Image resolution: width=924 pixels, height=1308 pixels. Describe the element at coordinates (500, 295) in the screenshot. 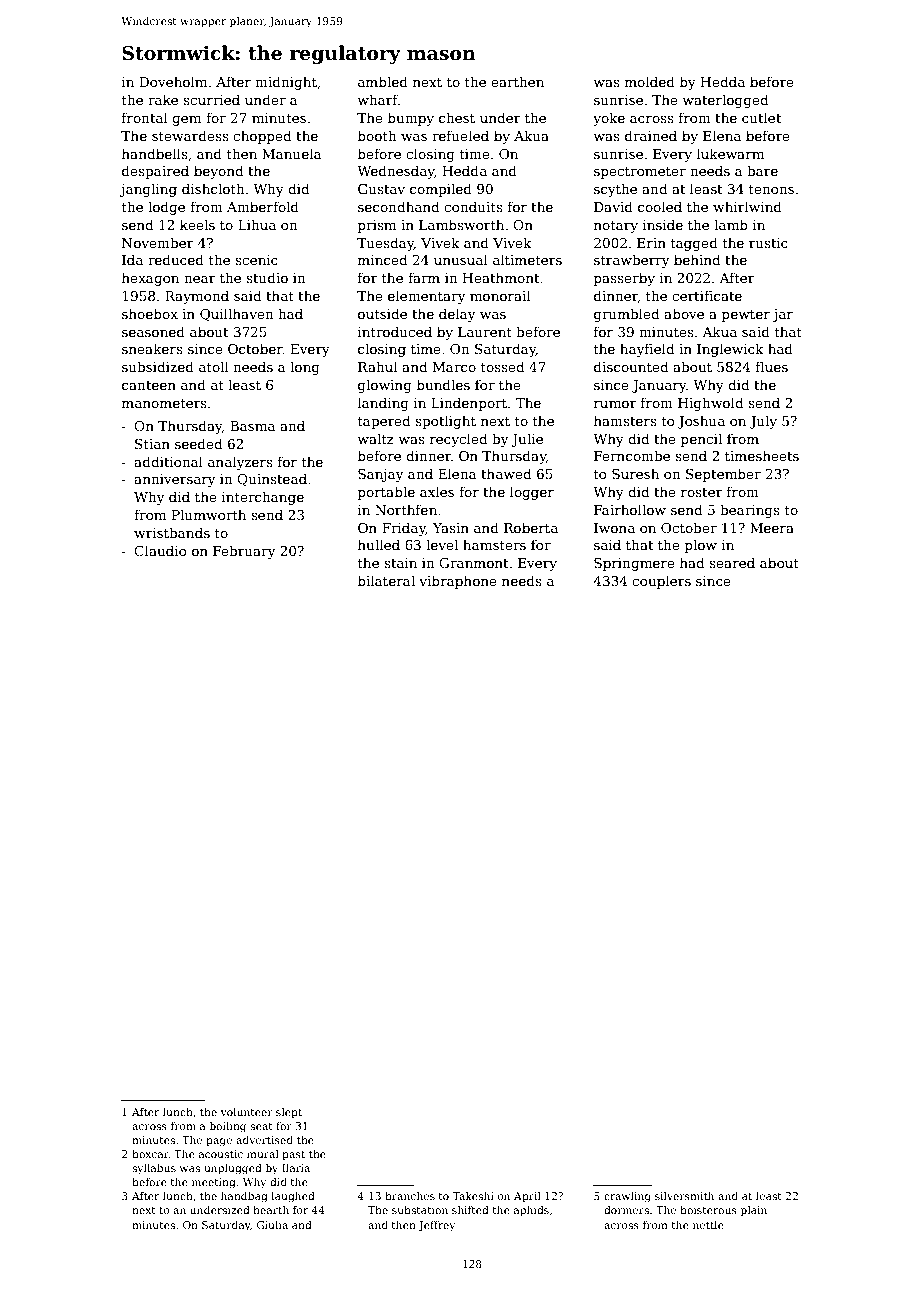

I see `monorail` at that location.
